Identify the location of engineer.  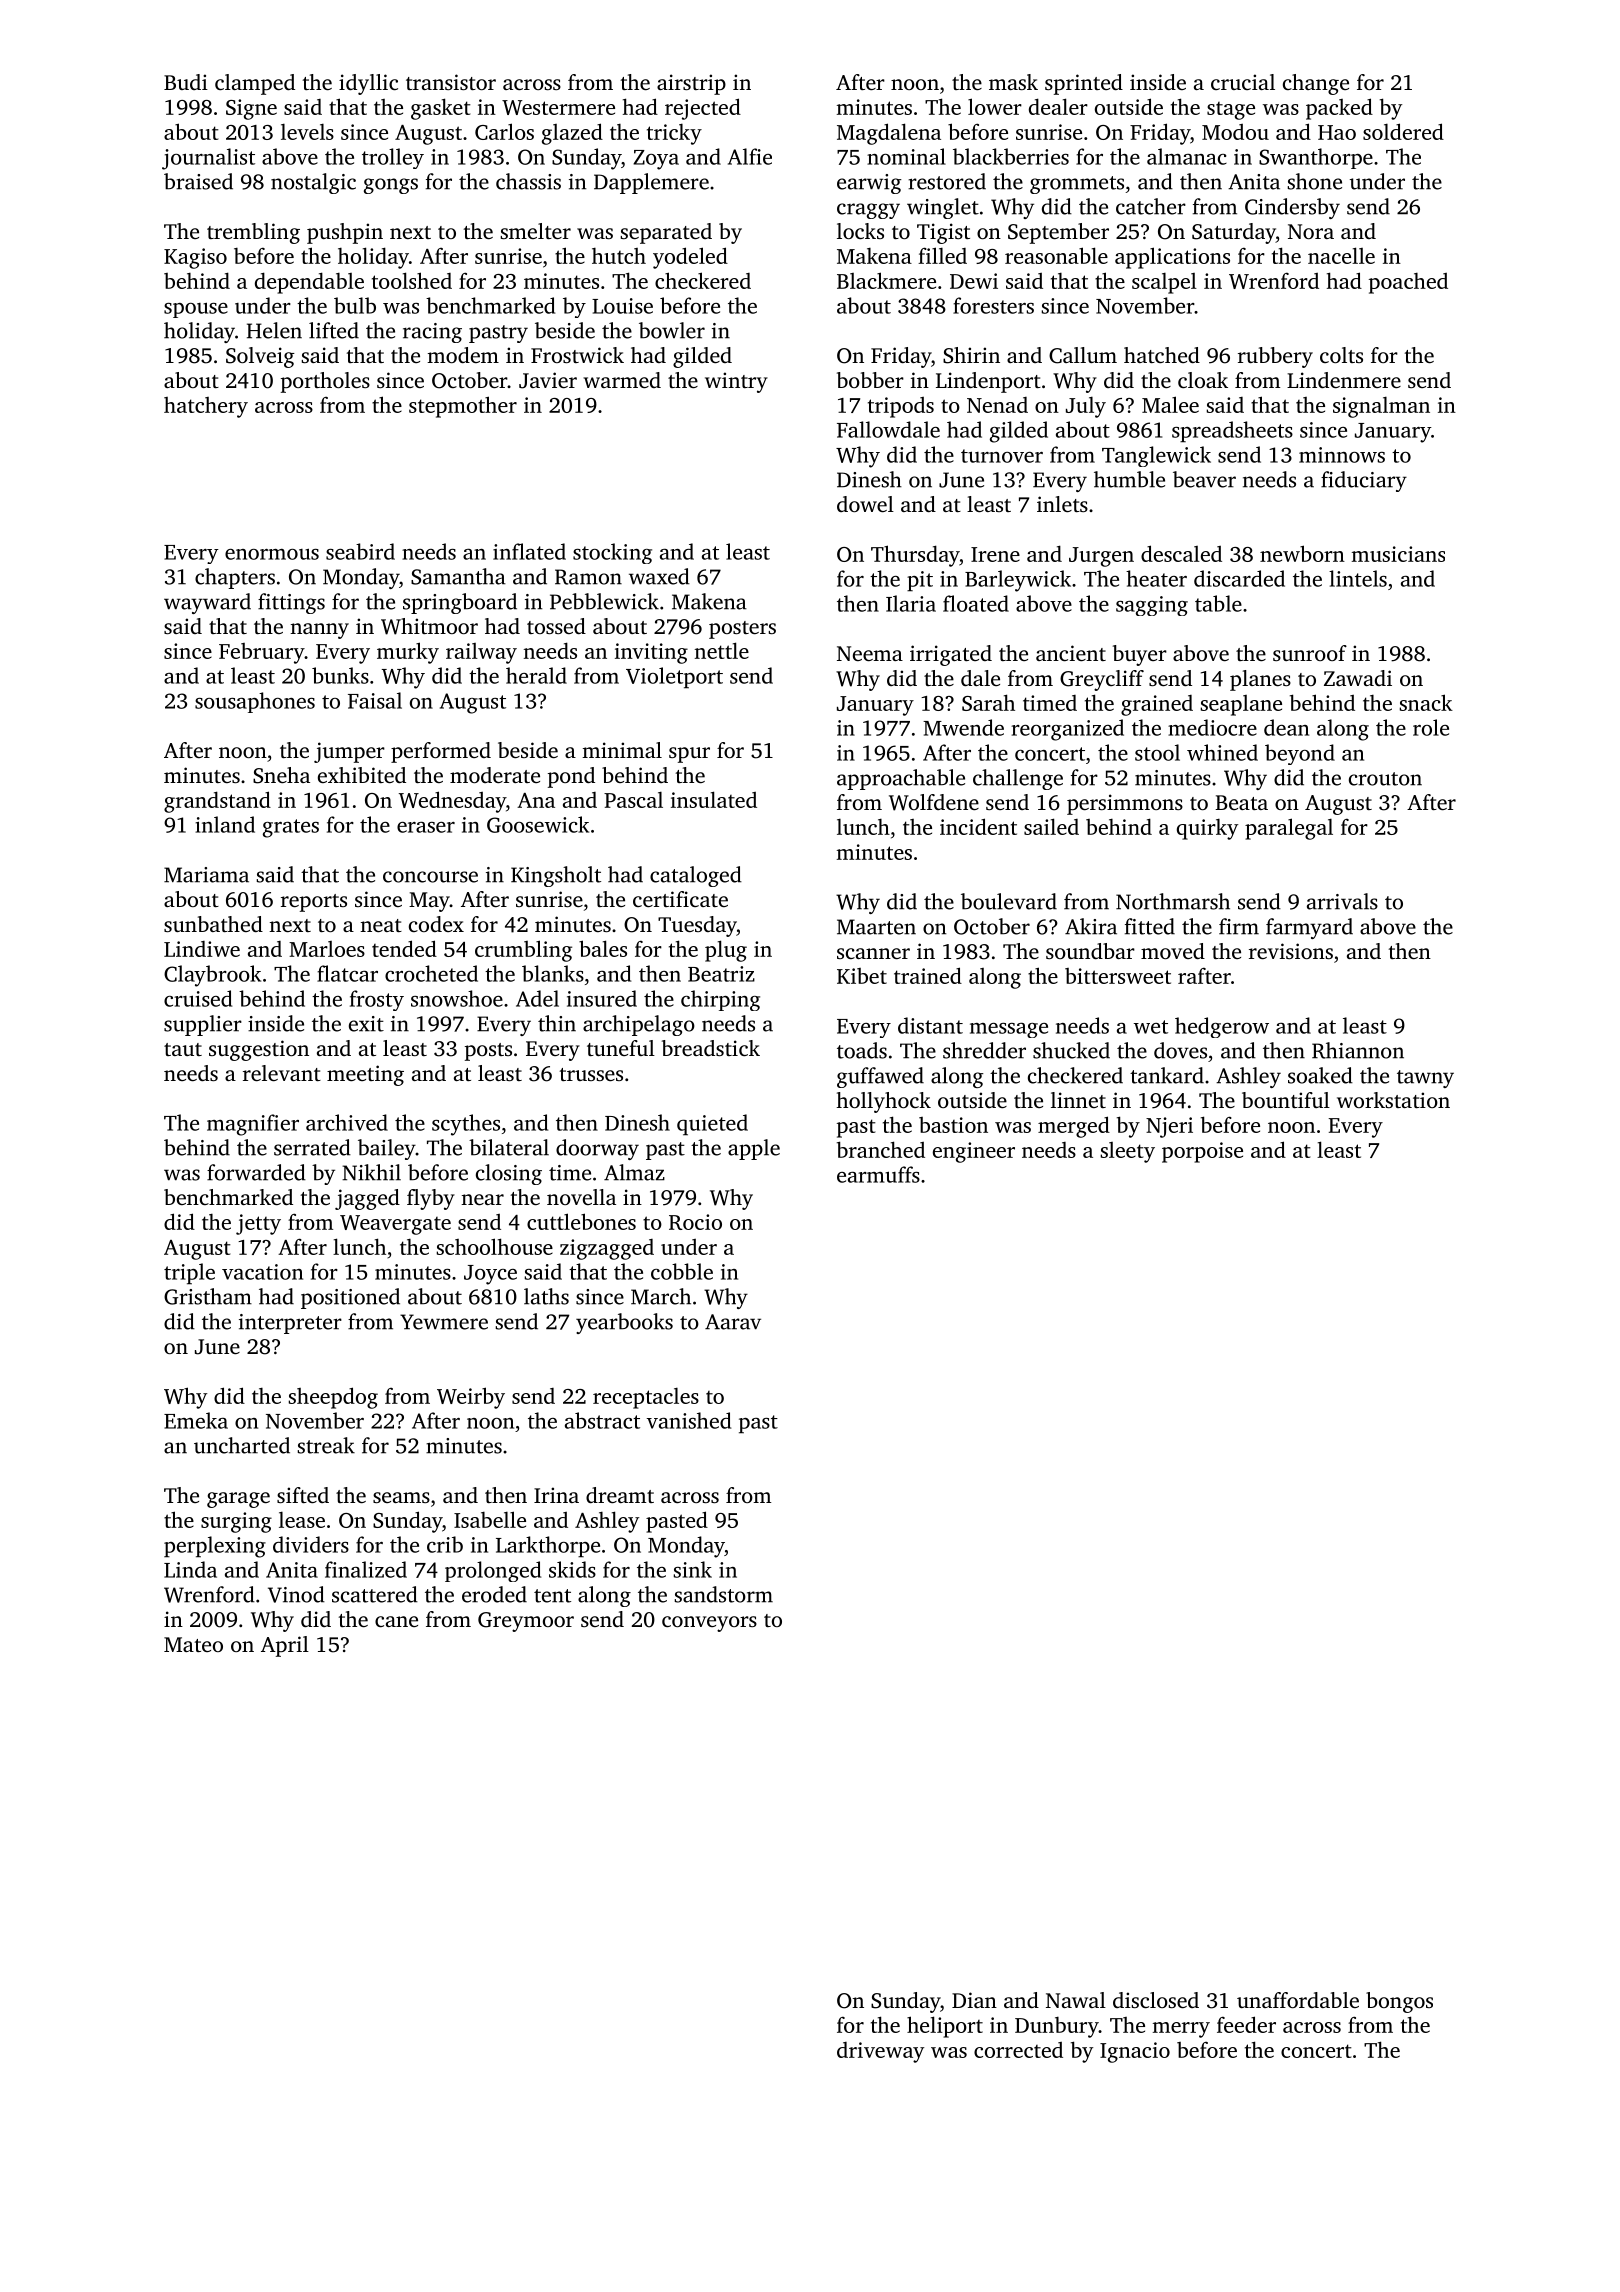
(974, 1152).
